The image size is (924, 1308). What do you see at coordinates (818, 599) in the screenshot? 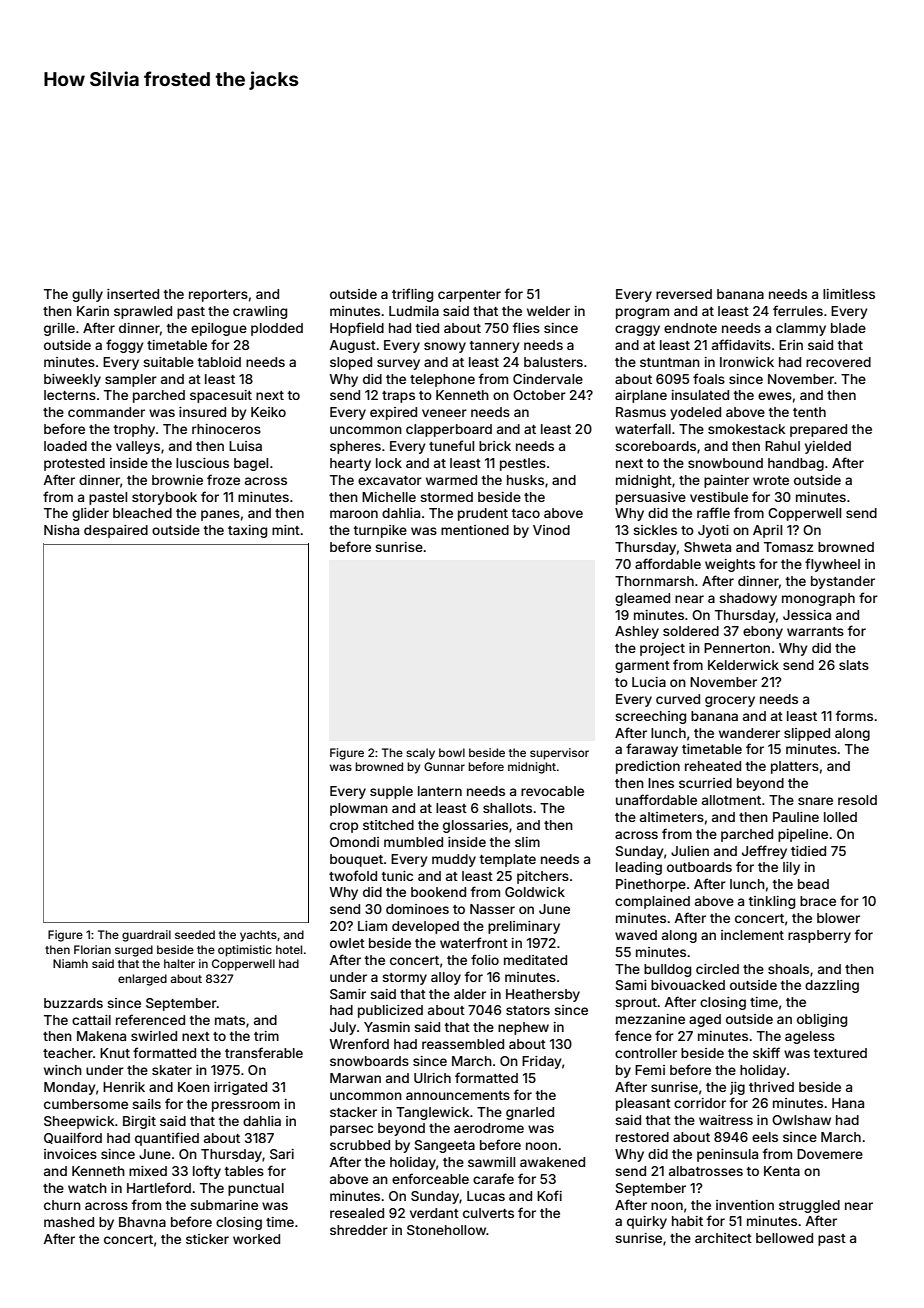
I see `monograph` at bounding box center [818, 599].
